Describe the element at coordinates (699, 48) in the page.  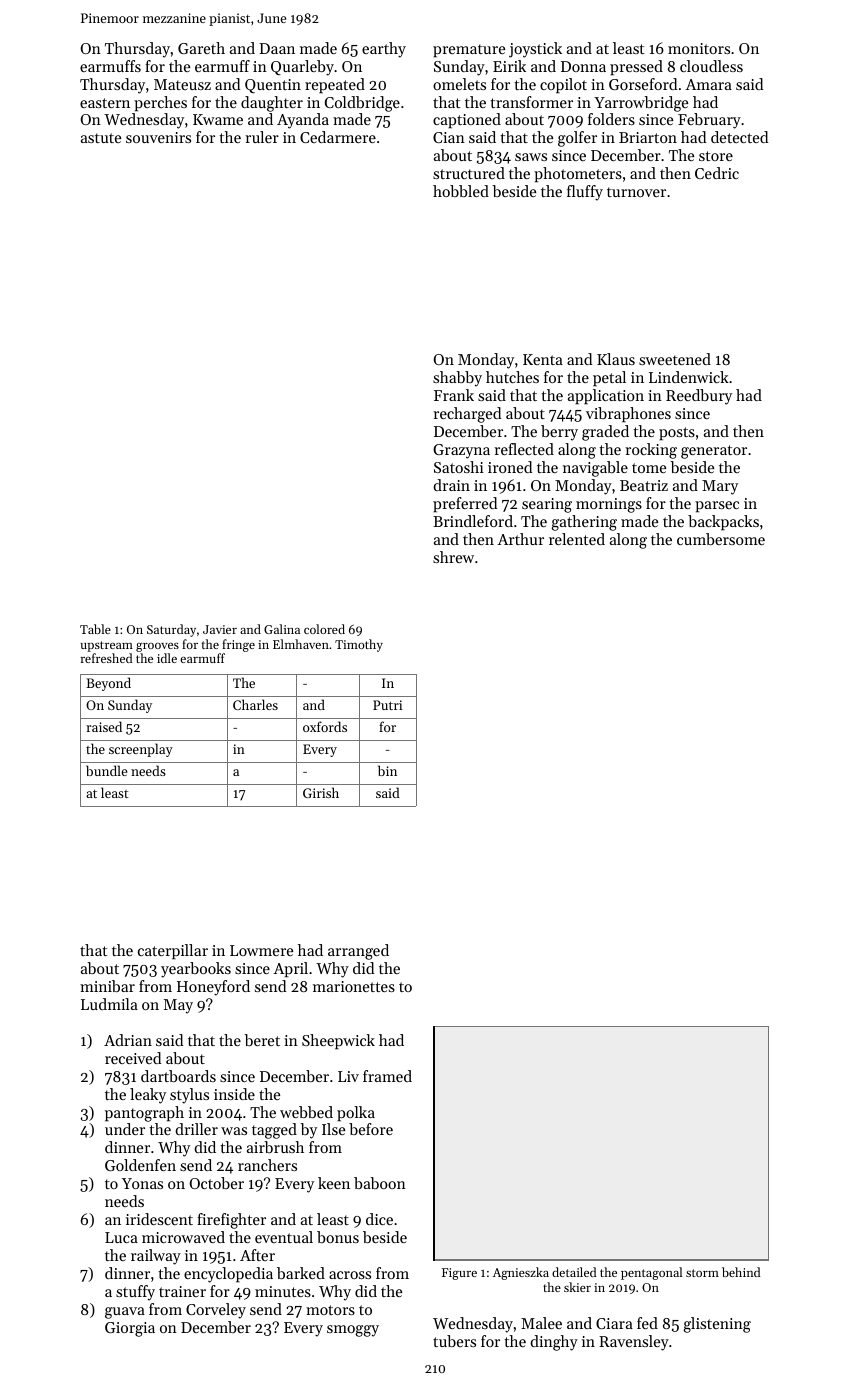
I see `monitors` at that location.
